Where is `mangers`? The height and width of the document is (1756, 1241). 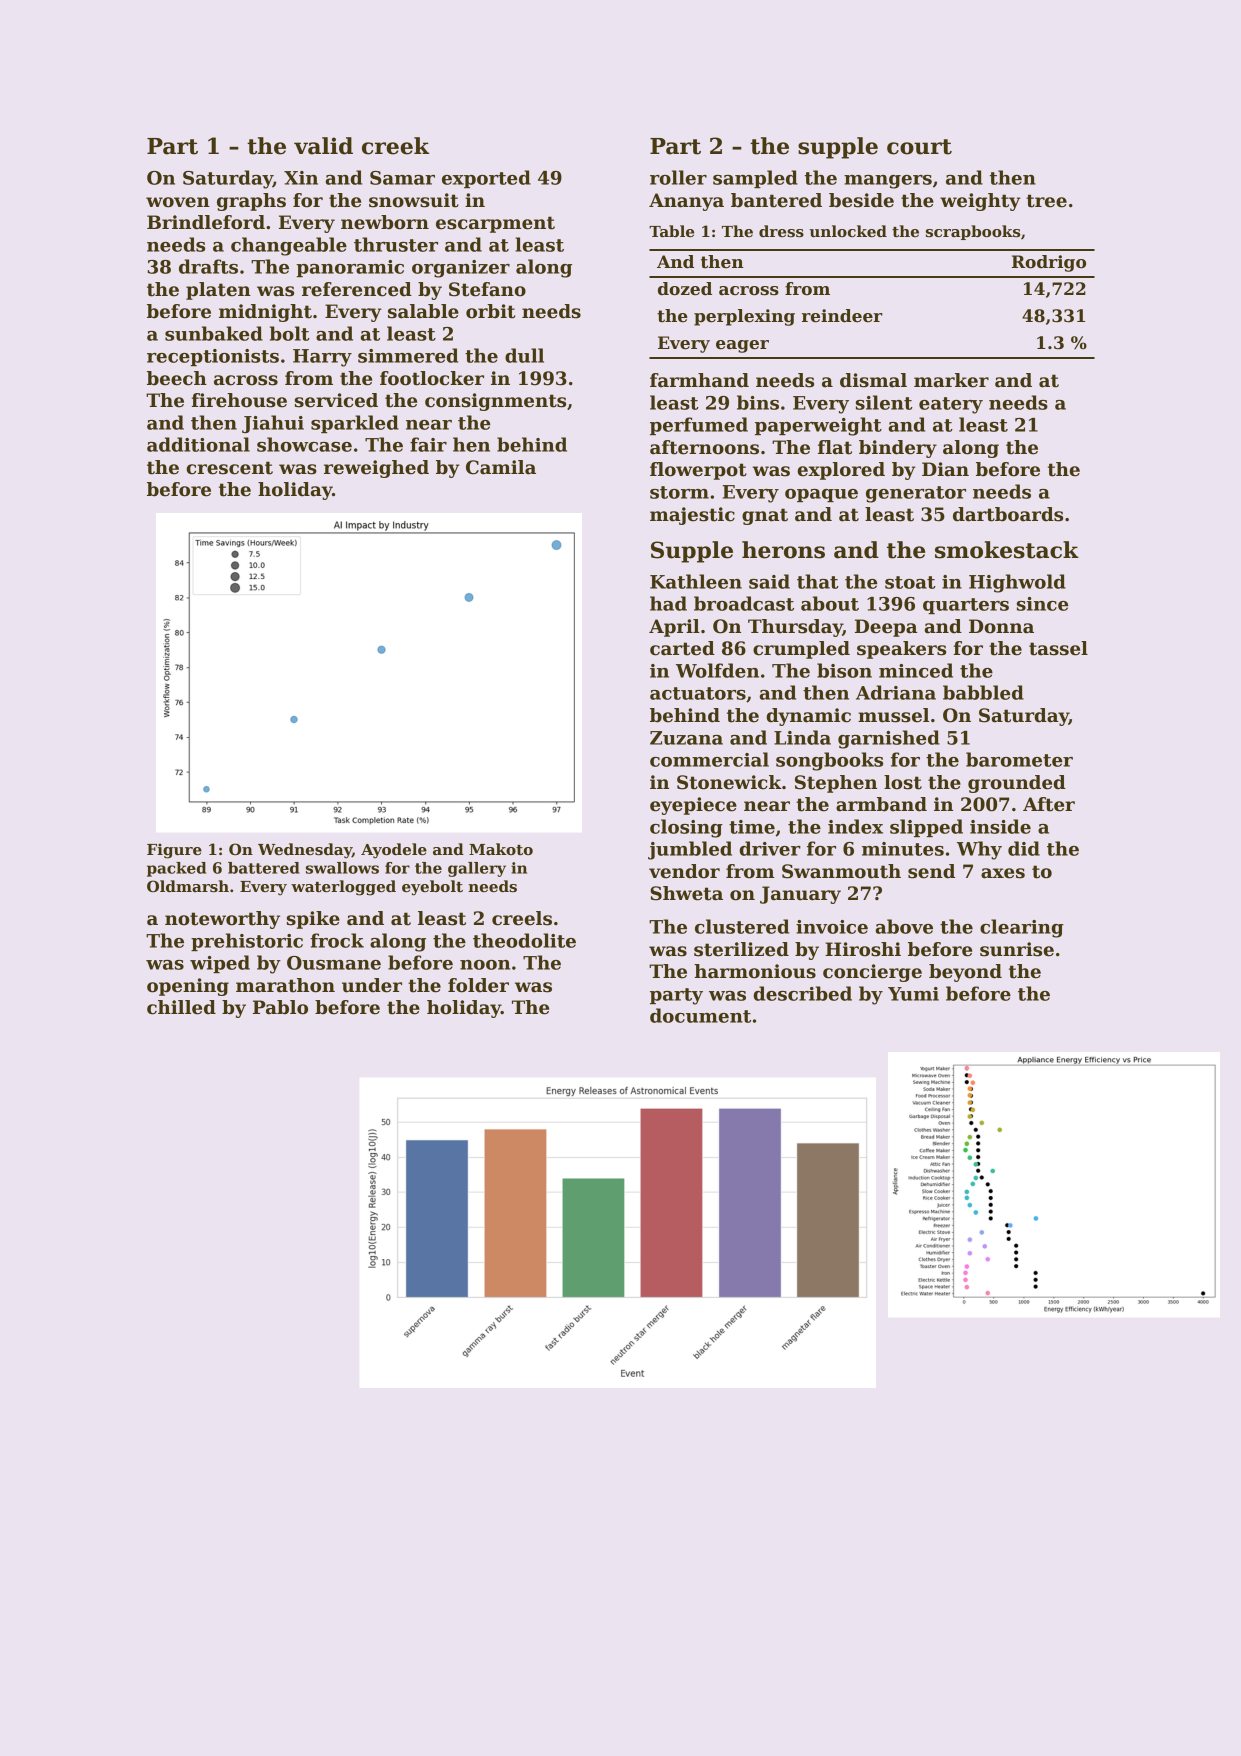 mangers is located at coordinates (888, 182).
